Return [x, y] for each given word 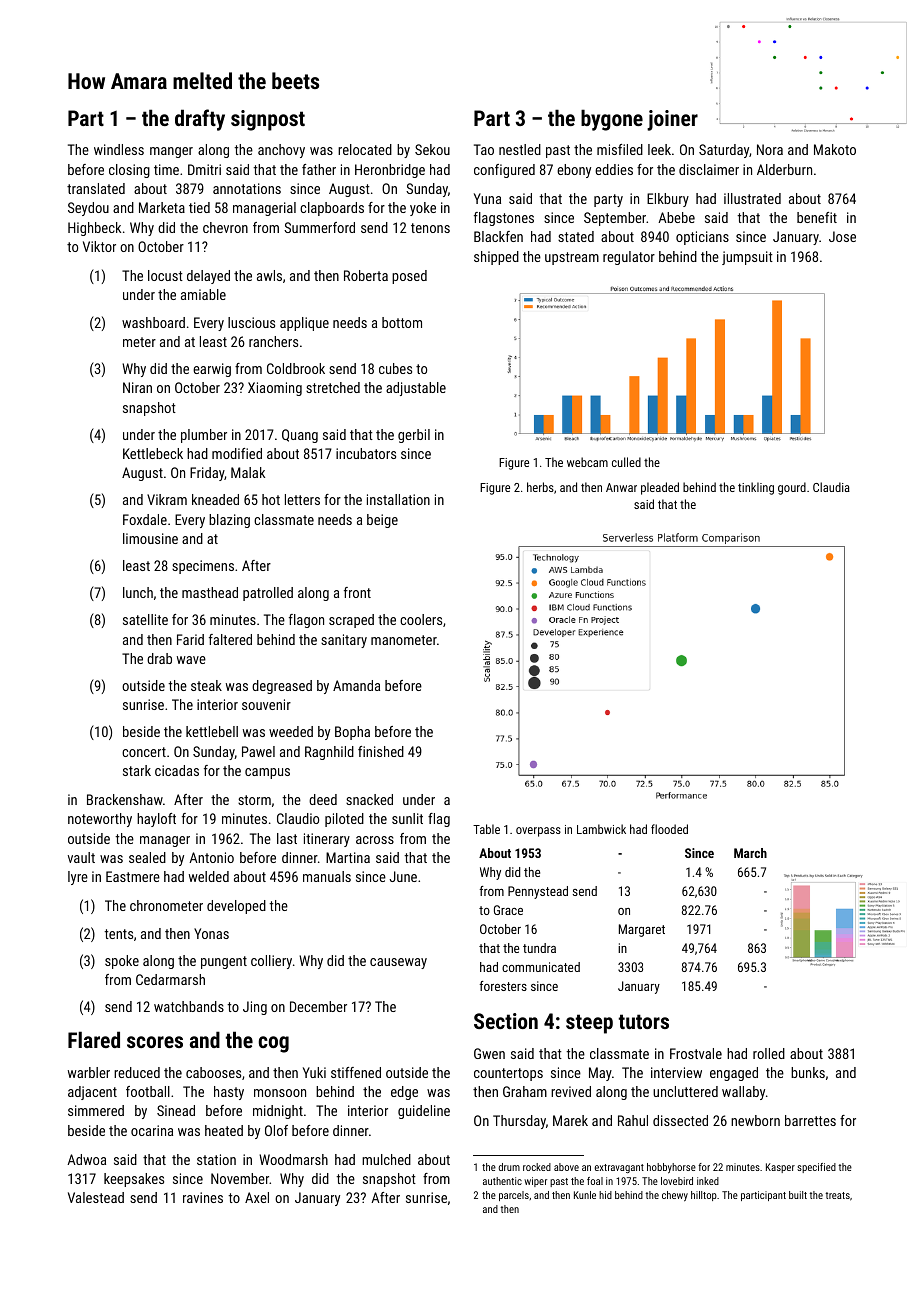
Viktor [99, 246]
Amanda [356, 685]
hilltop [704, 1196]
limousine [150, 538]
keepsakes [134, 1180]
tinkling [756, 488]
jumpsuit [747, 258]
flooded [669, 829]
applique [304, 324]
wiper [535, 1182]
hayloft [156, 820]
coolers [421, 619]
